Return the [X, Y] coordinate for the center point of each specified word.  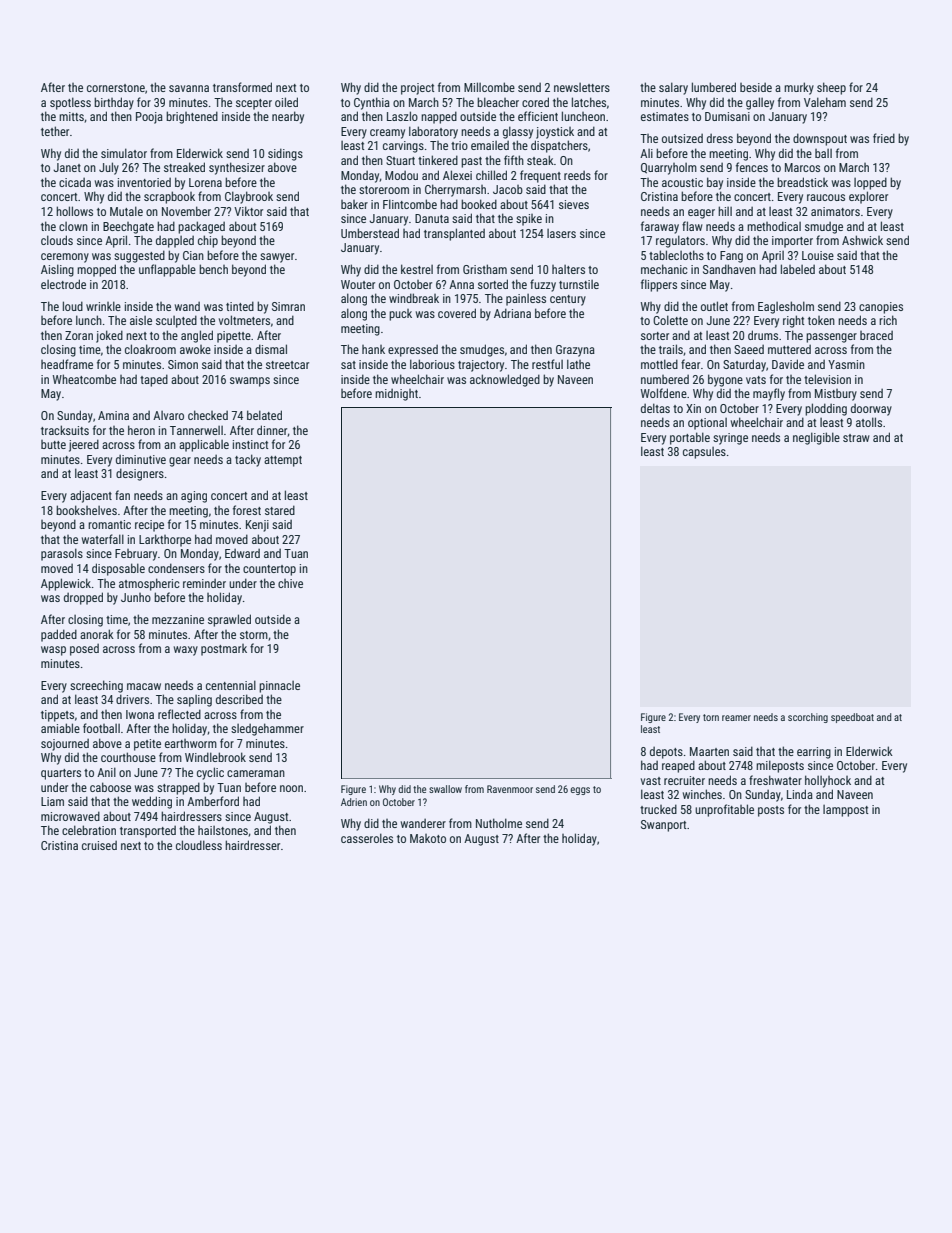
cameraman [256, 773]
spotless [70, 103]
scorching [808, 718]
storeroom [384, 190]
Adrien [354, 802]
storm [254, 635]
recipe [149, 526]
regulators [680, 241]
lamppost [846, 811]
